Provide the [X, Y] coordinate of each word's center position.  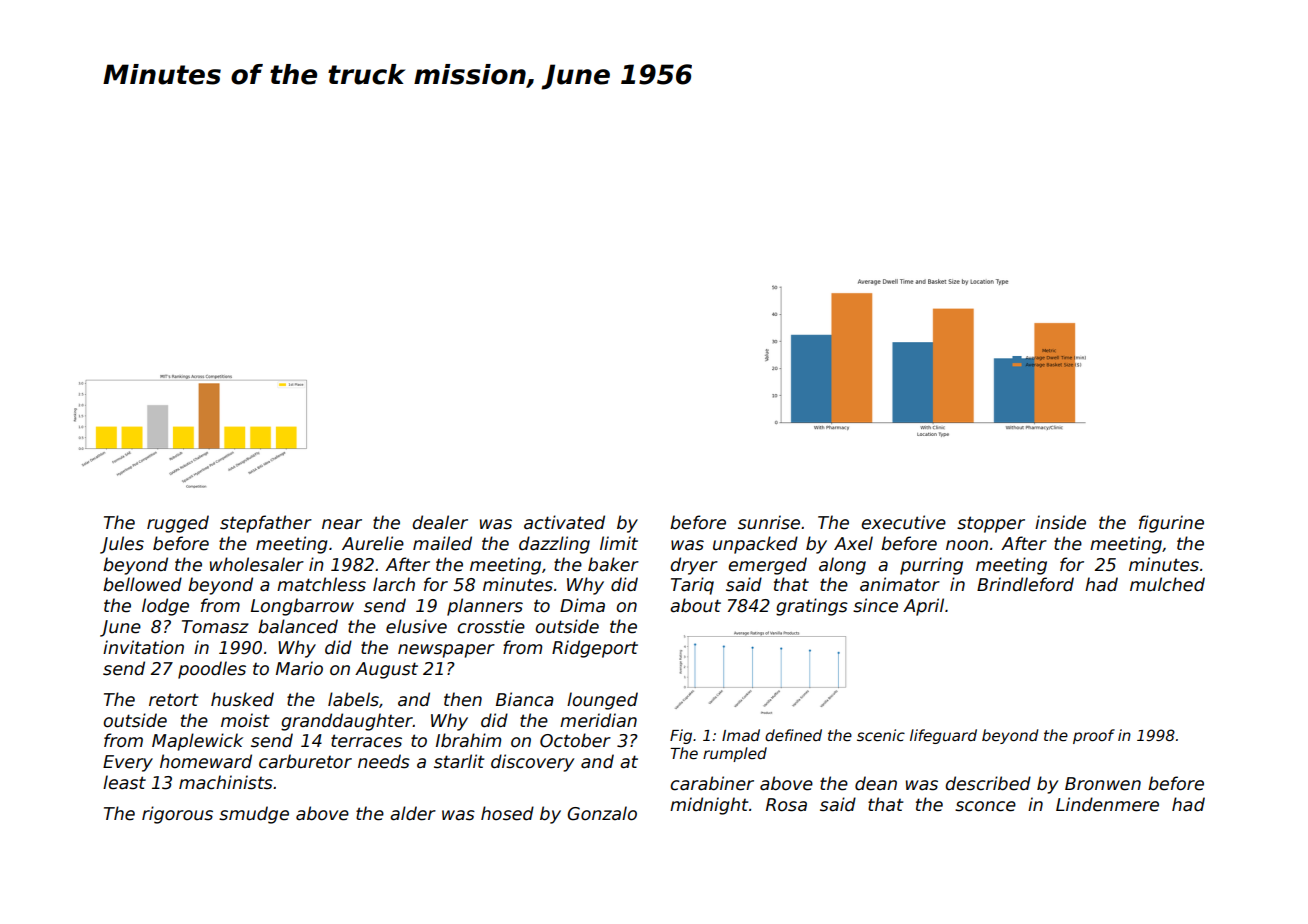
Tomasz [215, 627]
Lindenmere [1107, 804]
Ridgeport [595, 649]
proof [1094, 736]
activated [564, 522]
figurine [1171, 524]
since [875, 605]
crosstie [491, 626]
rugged [178, 524]
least [124, 782]
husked [242, 699]
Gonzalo [602, 813]
